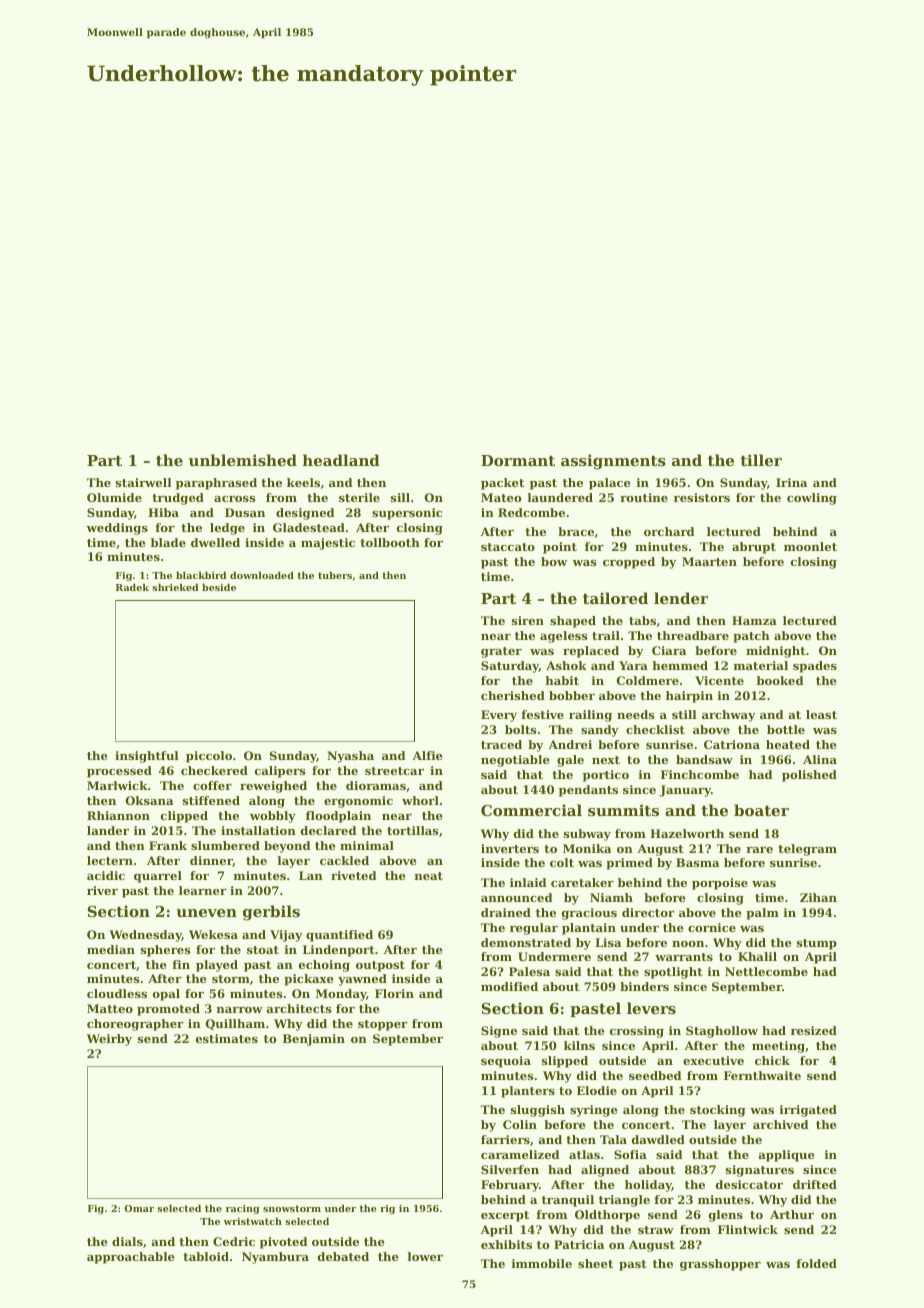 The height and width of the page is (1308, 924). What do you see at coordinates (390, 542) in the page?
I see `tollbooth` at bounding box center [390, 542].
